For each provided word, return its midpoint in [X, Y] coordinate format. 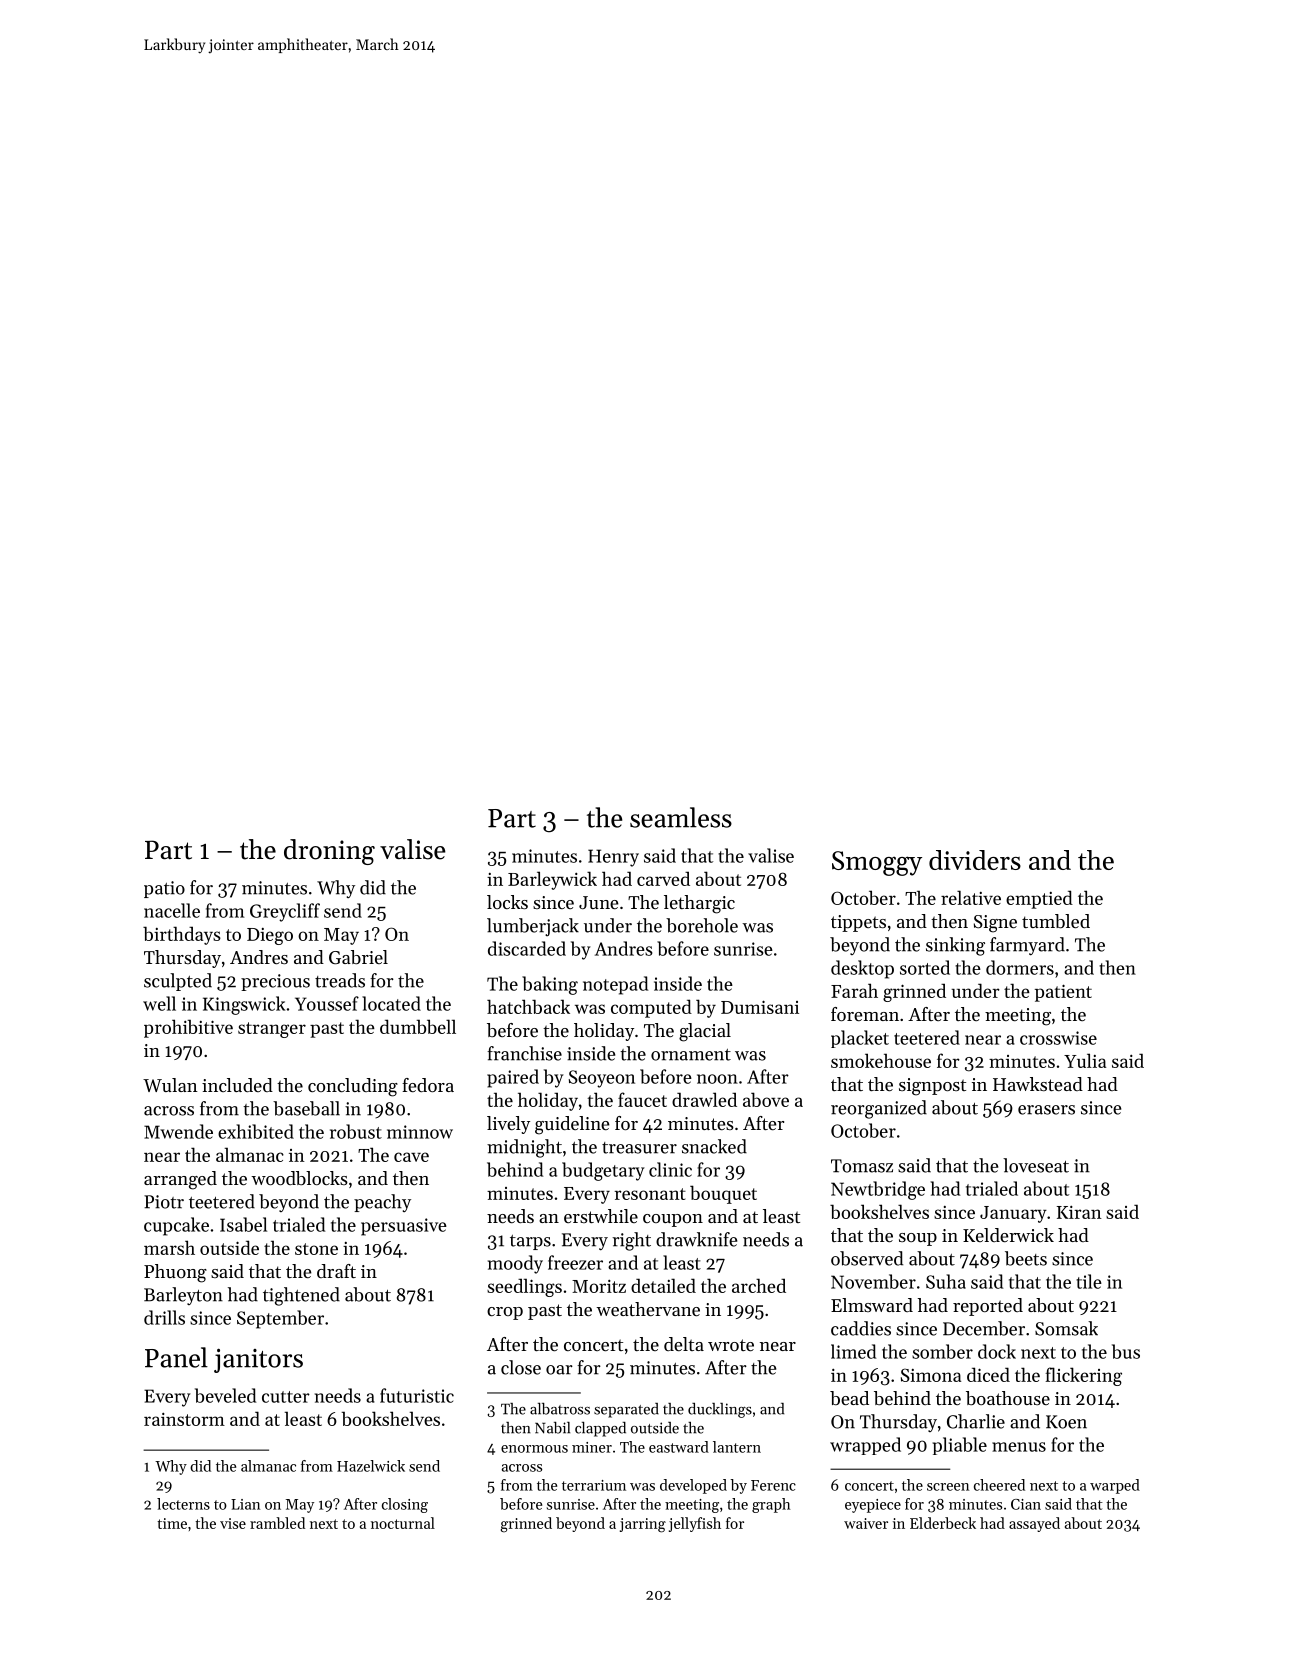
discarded [527, 948]
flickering [1084, 1376]
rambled [277, 1523]
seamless [681, 817]
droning [329, 852]
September [280, 1319]
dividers [975, 860]
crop [505, 1313]
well [159, 1003]
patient [1063, 993]
